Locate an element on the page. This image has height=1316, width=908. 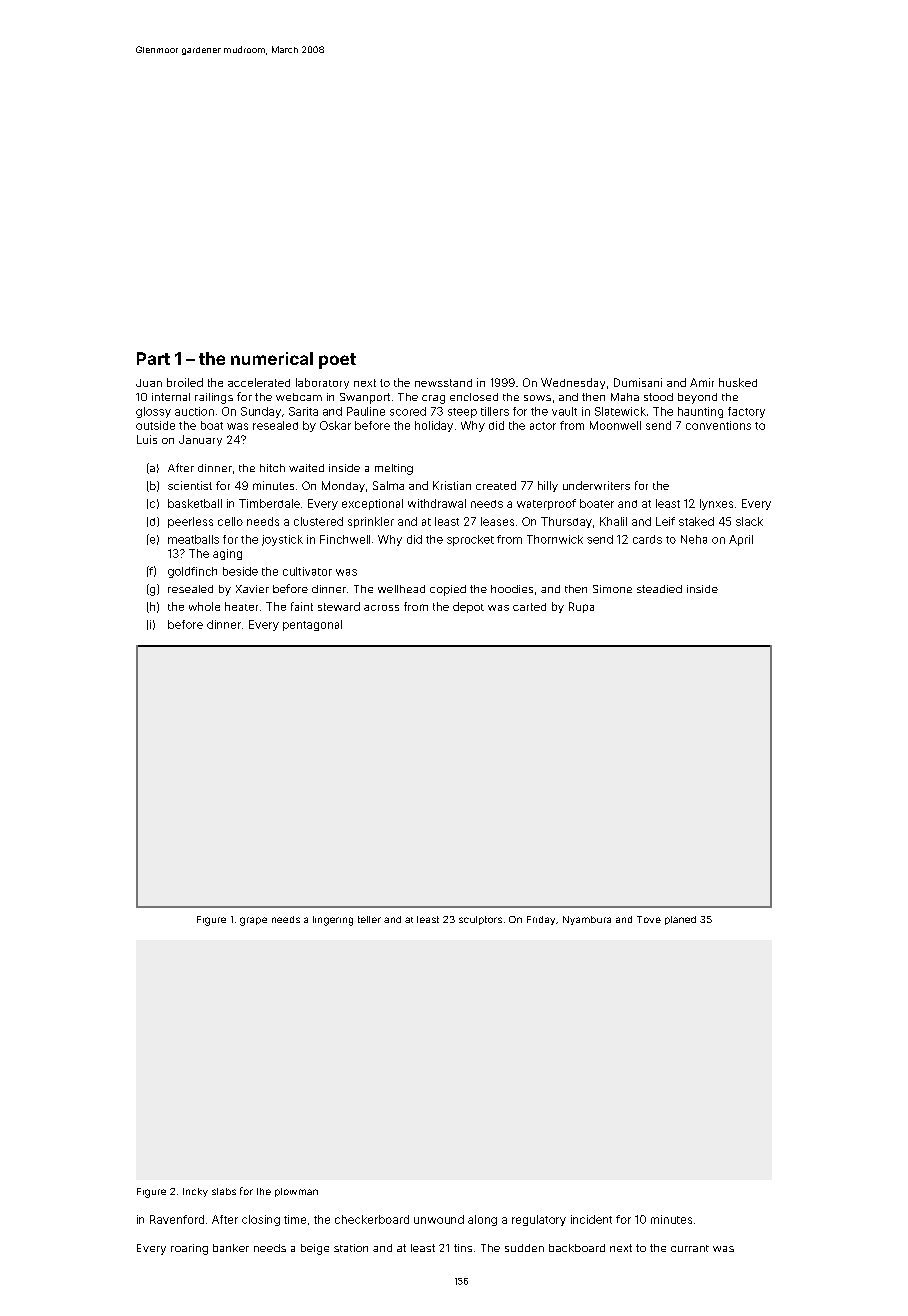
banker is located at coordinates (231, 1248).
